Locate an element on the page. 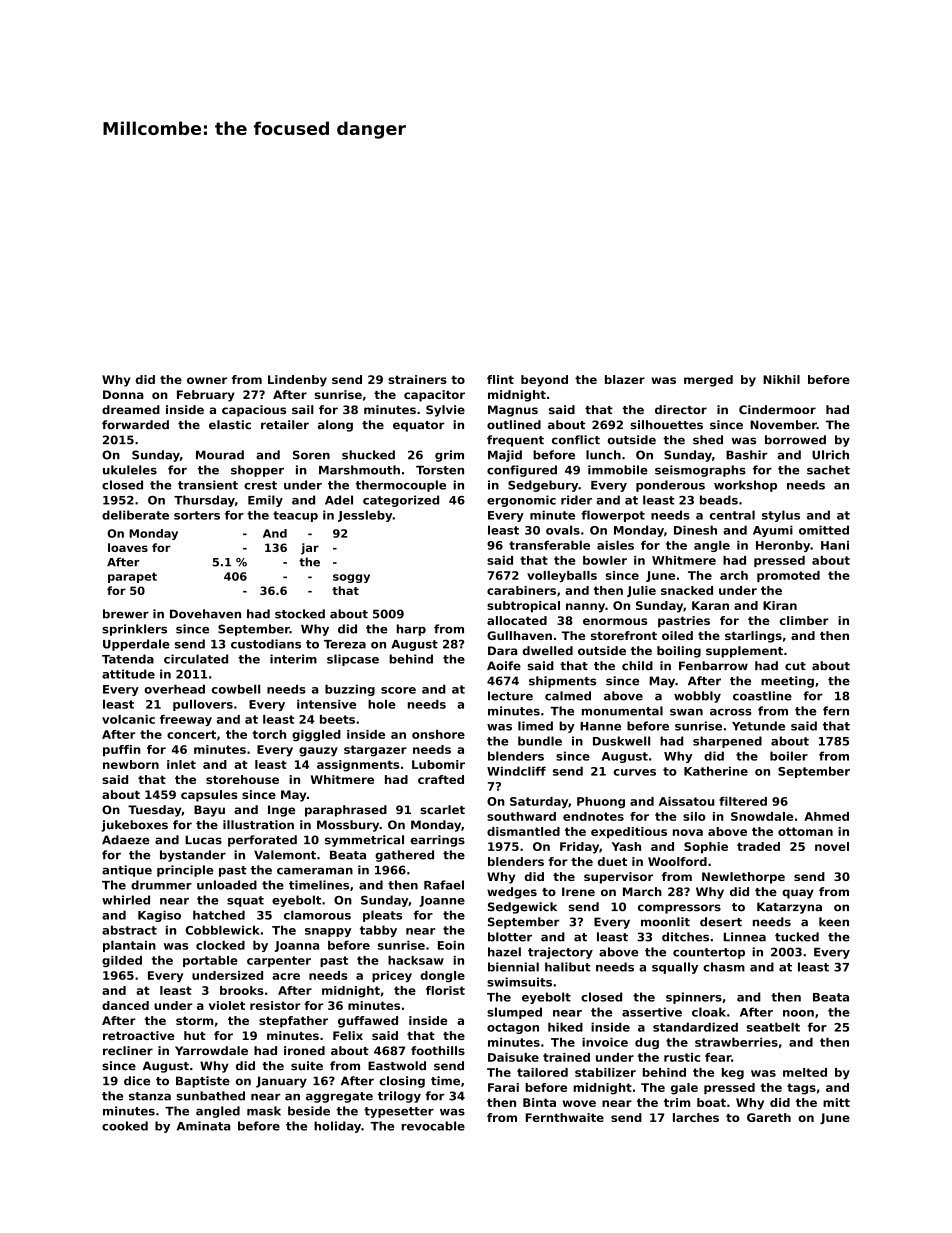 This document has height=1233, width=952. Kiran is located at coordinates (780, 605).
